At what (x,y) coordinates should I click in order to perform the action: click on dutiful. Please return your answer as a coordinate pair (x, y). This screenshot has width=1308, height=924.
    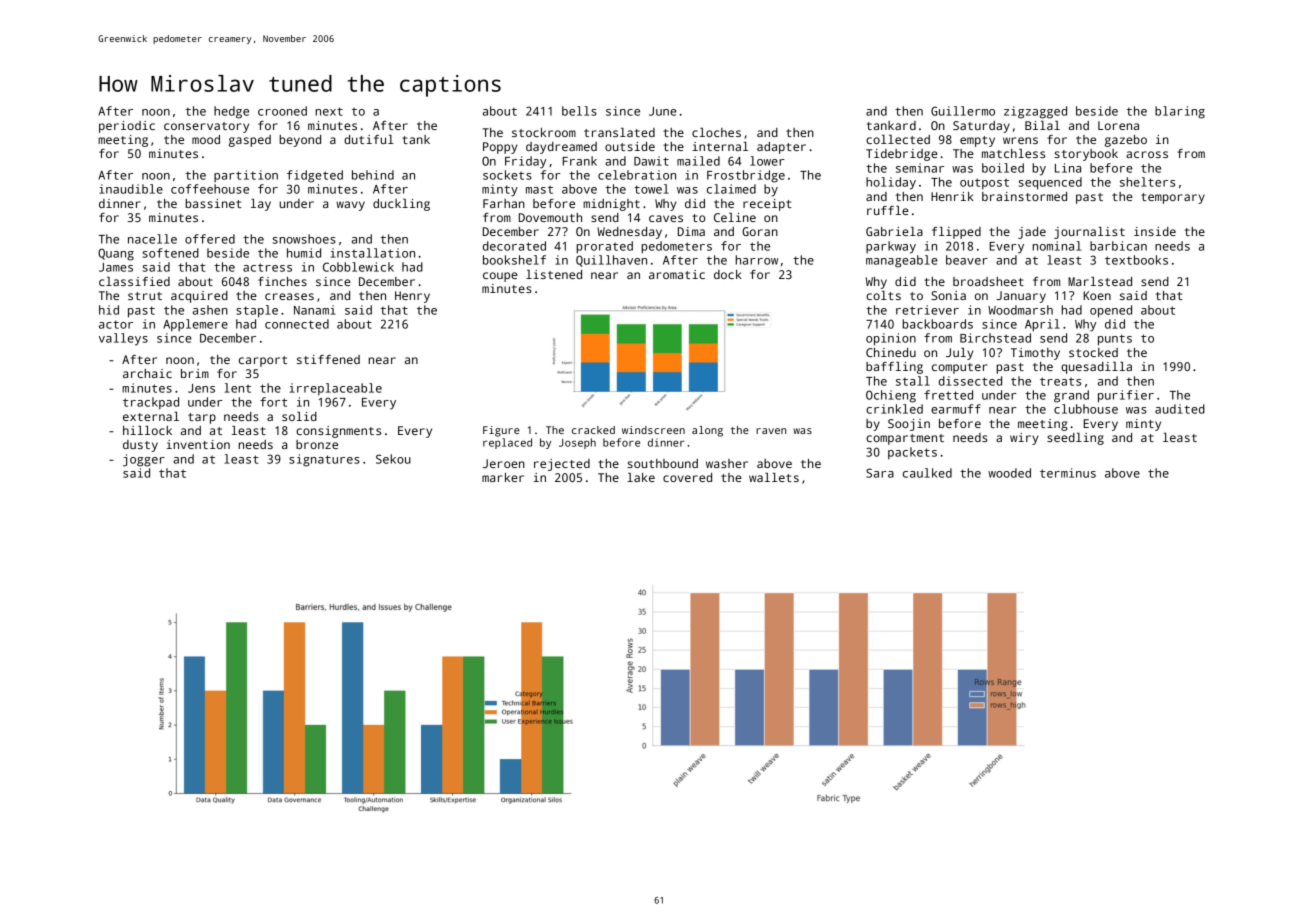
    Looking at the image, I should click on (369, 139).
